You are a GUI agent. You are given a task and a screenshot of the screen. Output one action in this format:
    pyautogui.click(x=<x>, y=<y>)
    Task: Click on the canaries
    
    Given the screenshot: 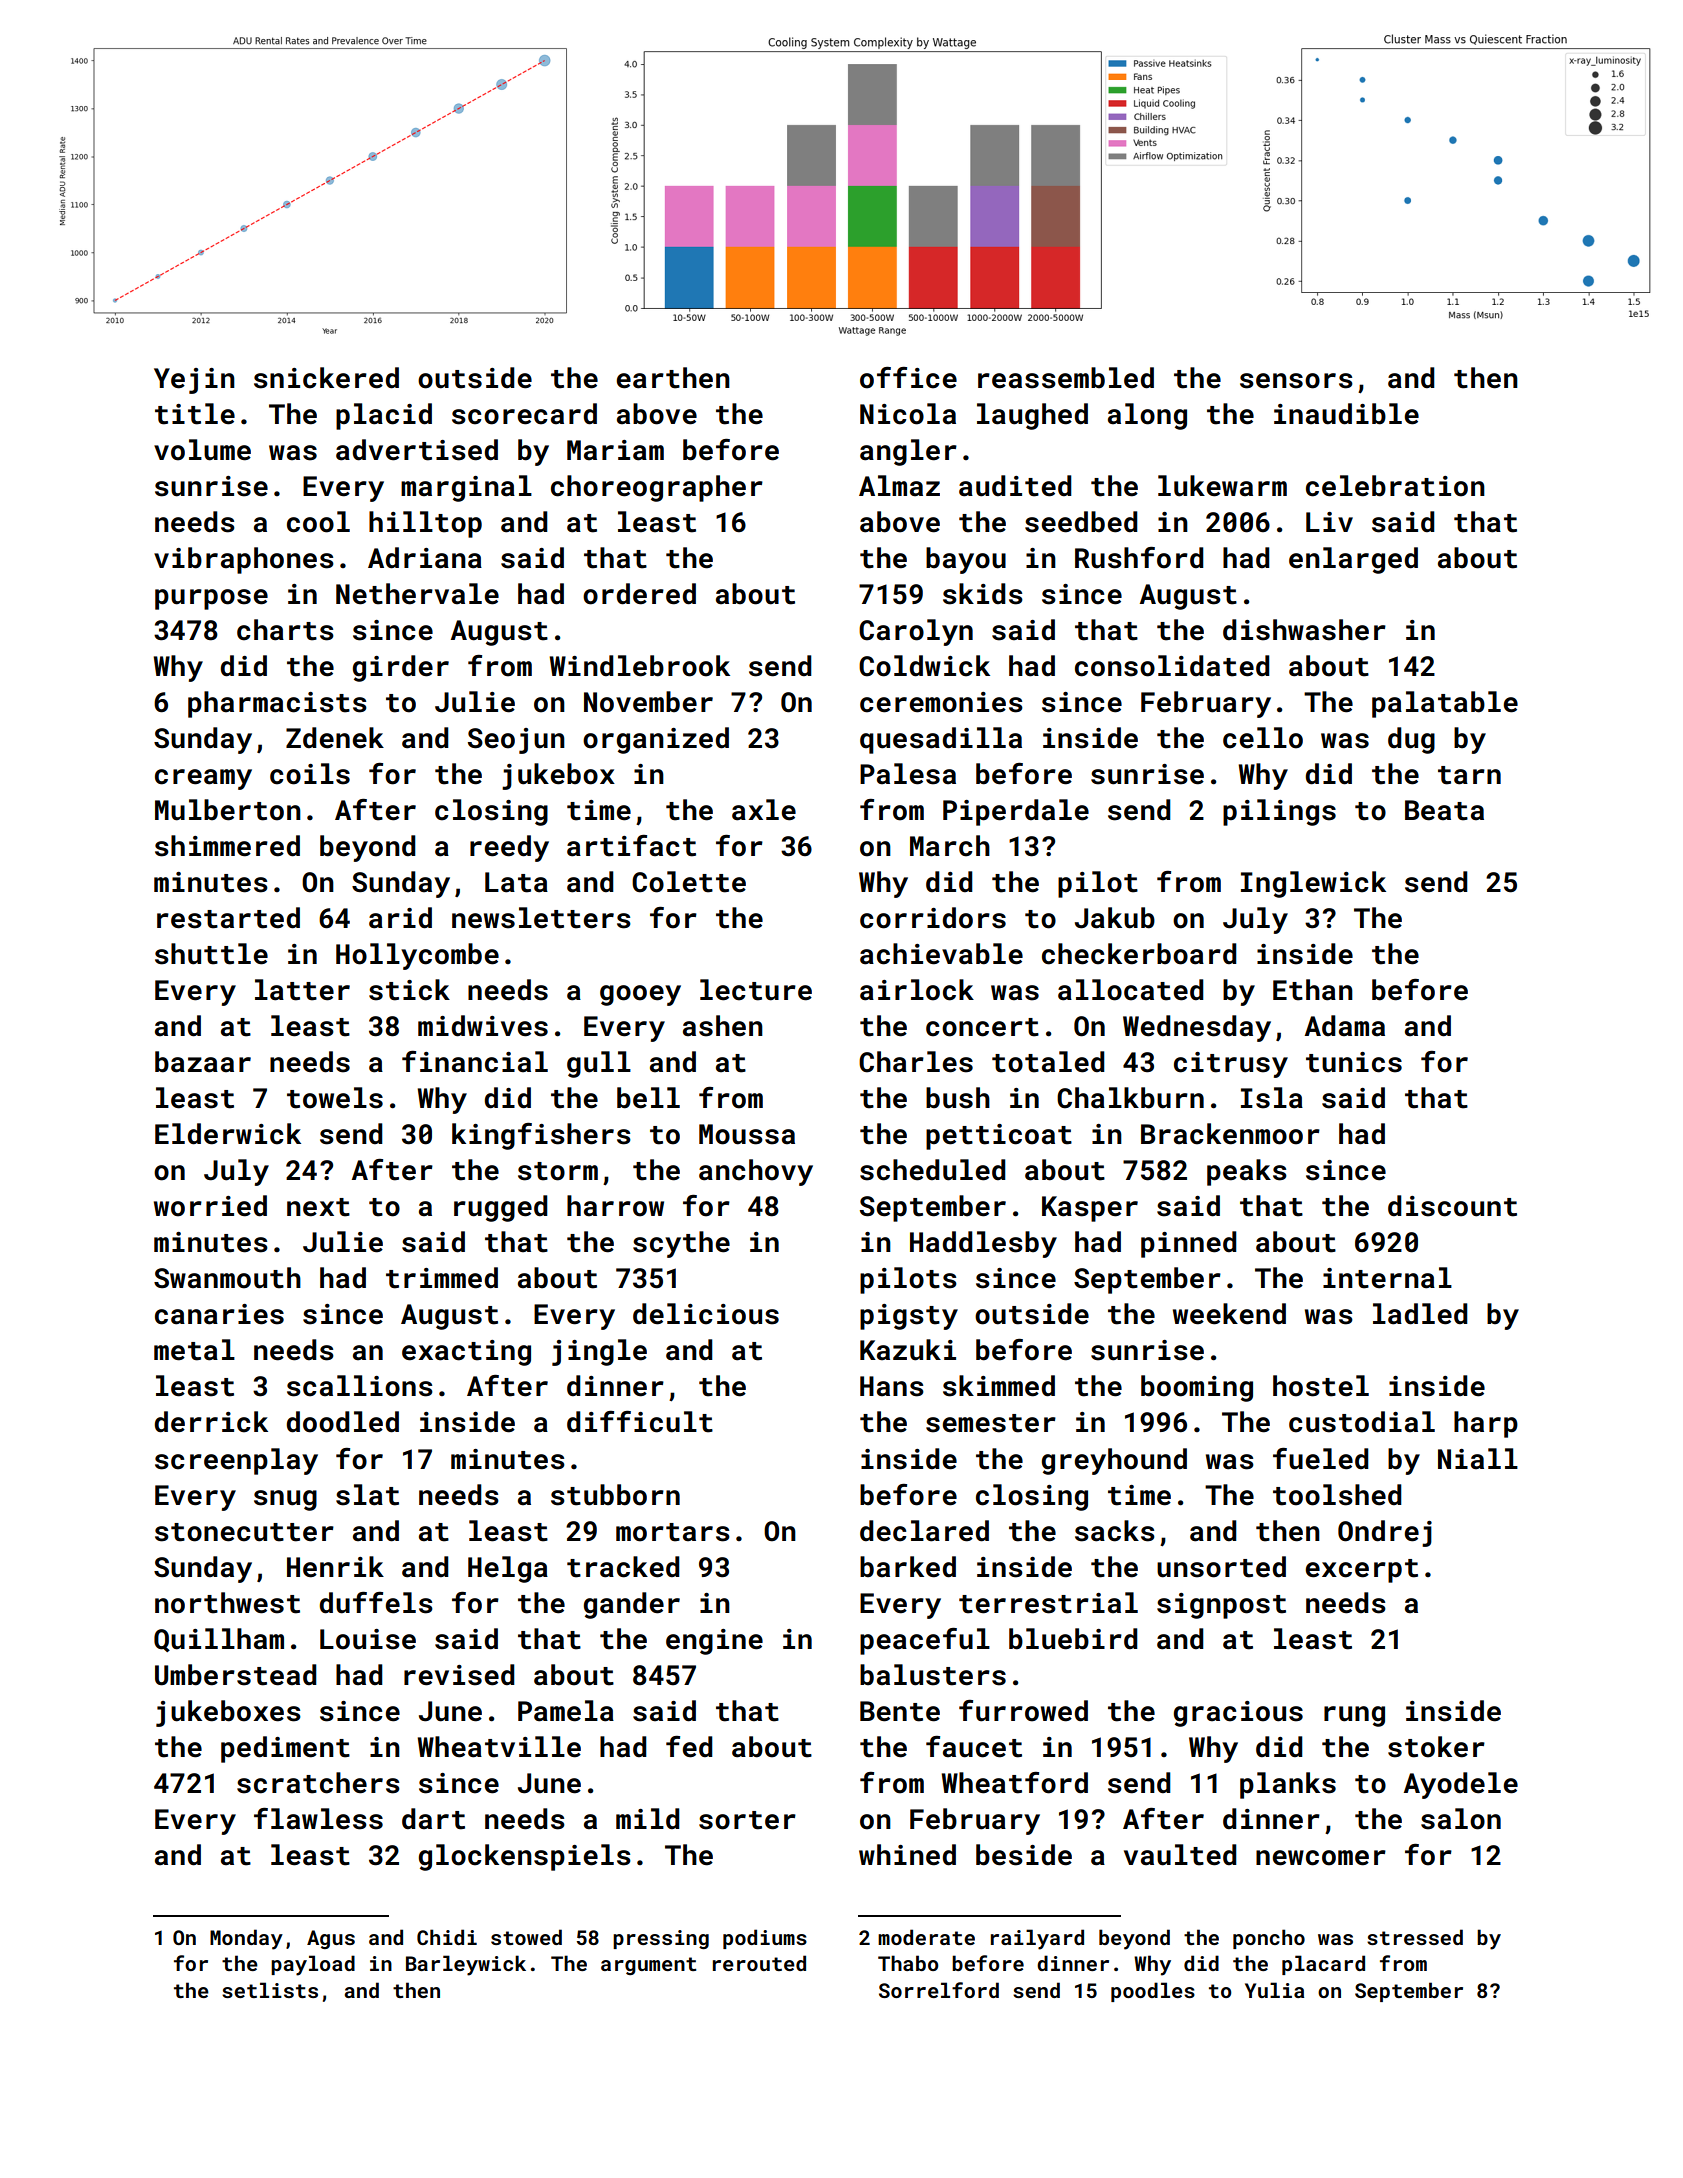 What is the action you would take?
    pyautogui.click(x=219, y=1314)
